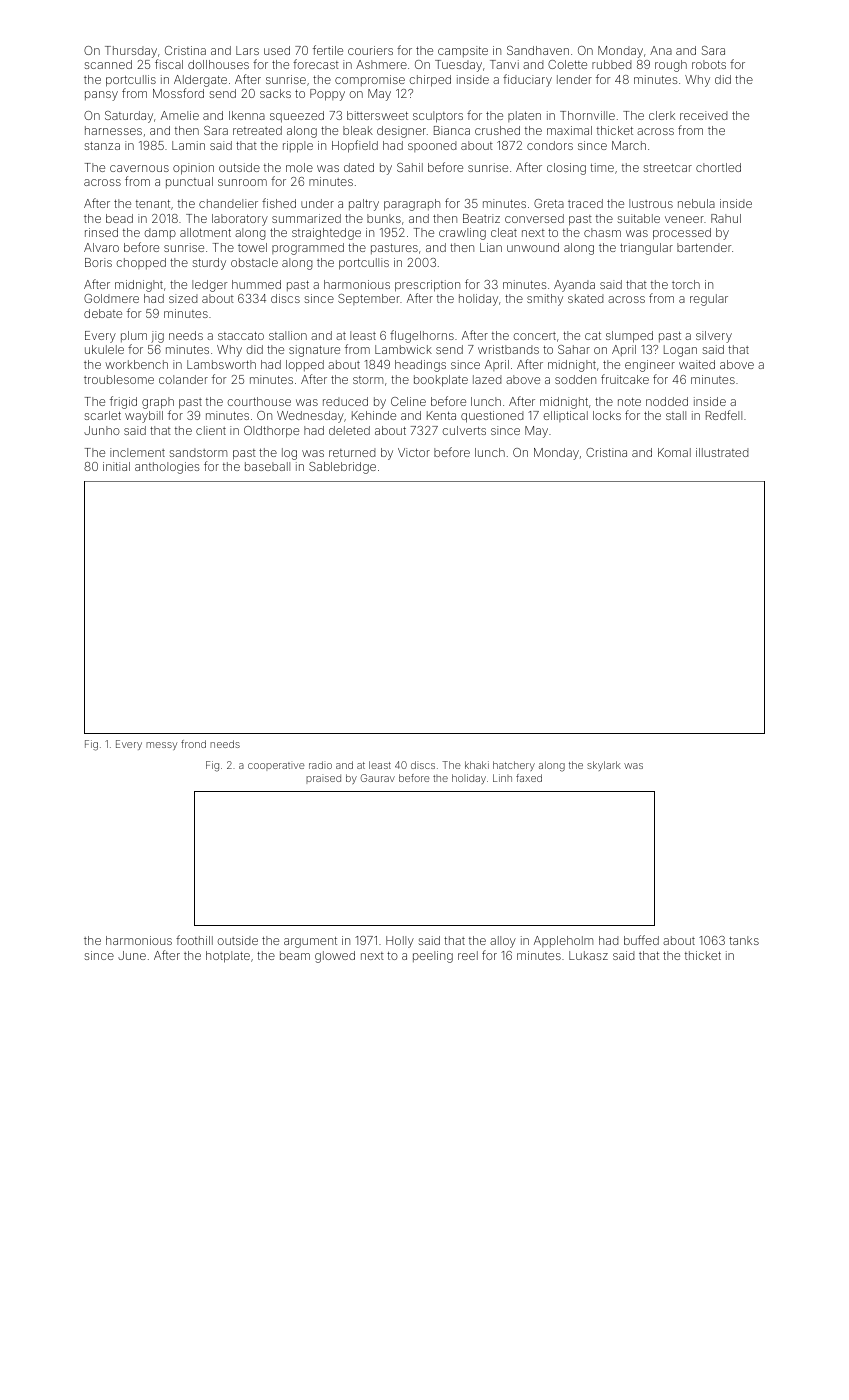 The image size is (849, 1400). Describe the element at coordinates (129, 117) in the image. I see `Saturday` at that location.
